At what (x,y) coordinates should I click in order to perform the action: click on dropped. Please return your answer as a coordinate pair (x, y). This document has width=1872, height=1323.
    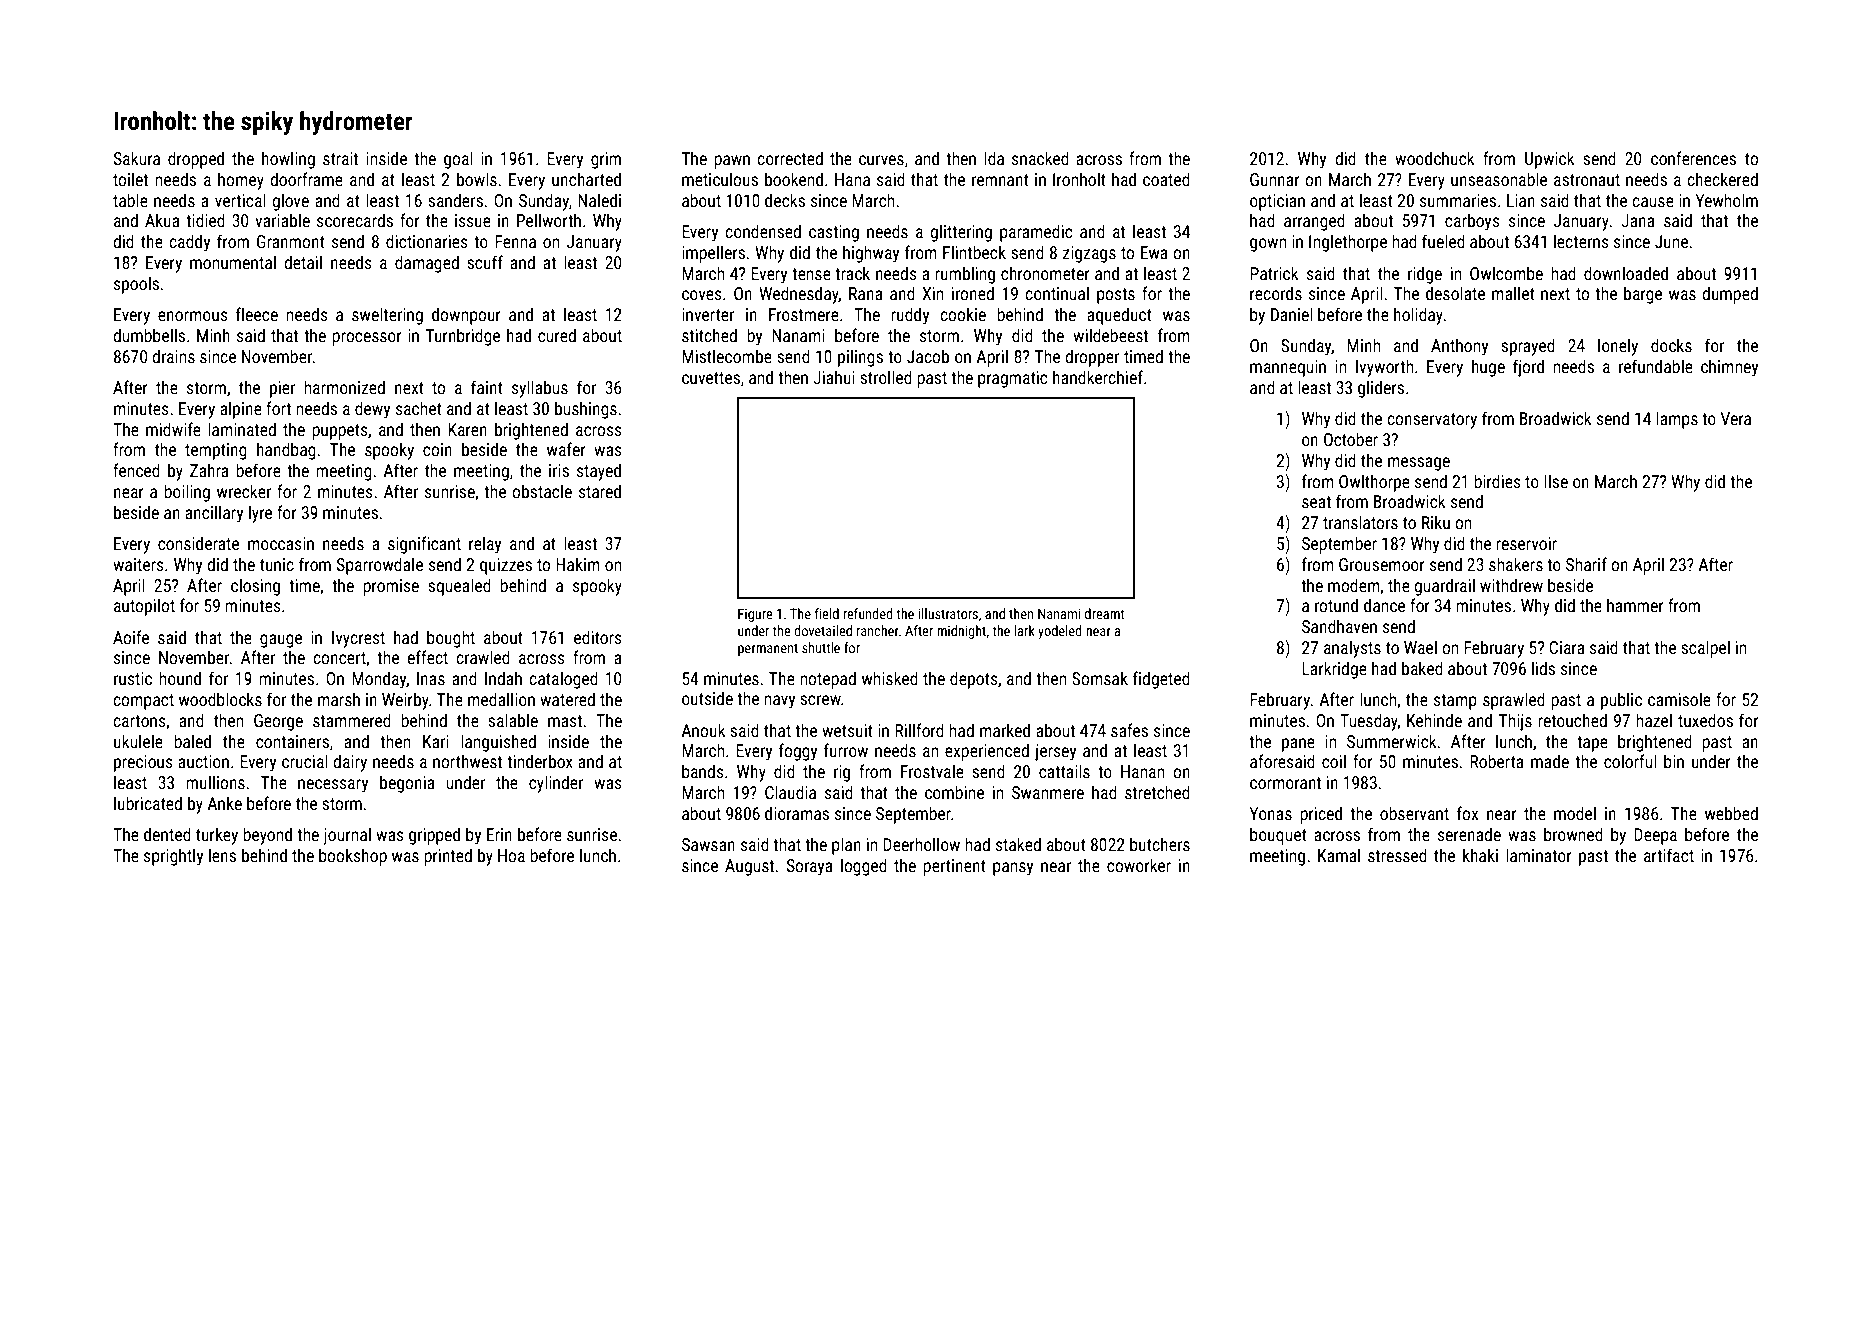
    Looking at the image, I should click on (196, 160).
